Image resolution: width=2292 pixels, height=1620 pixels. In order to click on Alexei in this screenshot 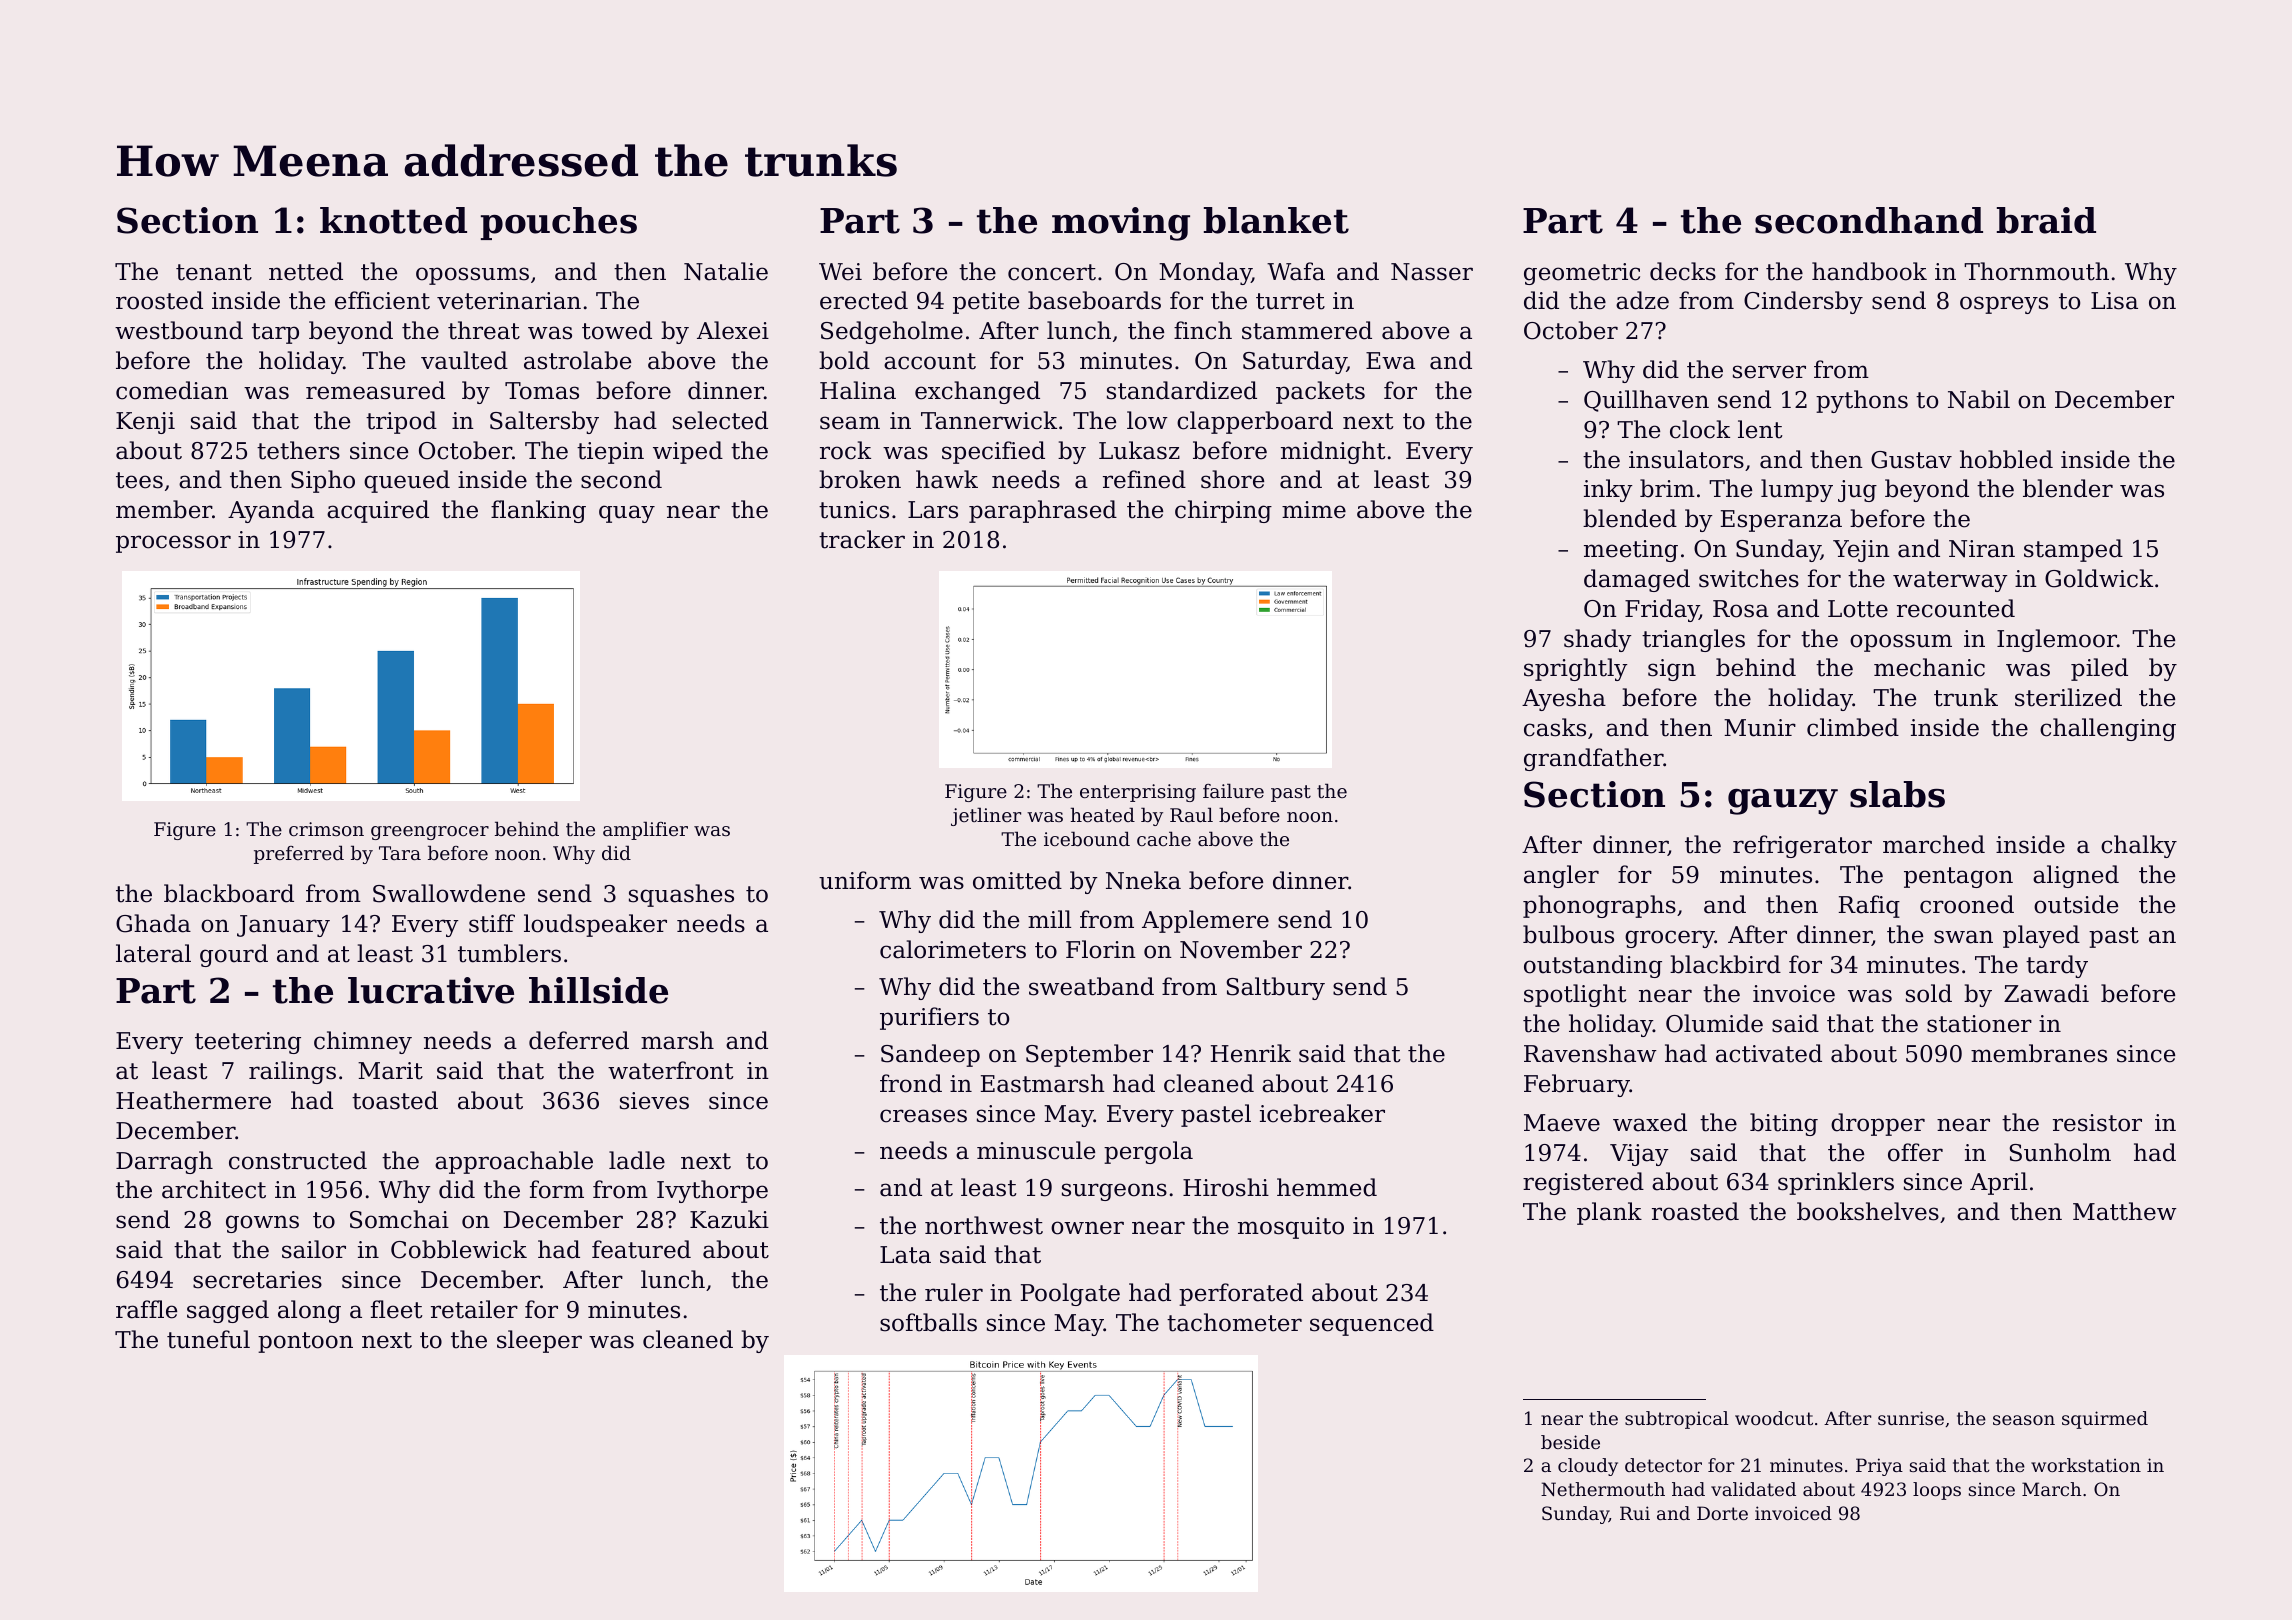, I will do `click(733, 330)`.
